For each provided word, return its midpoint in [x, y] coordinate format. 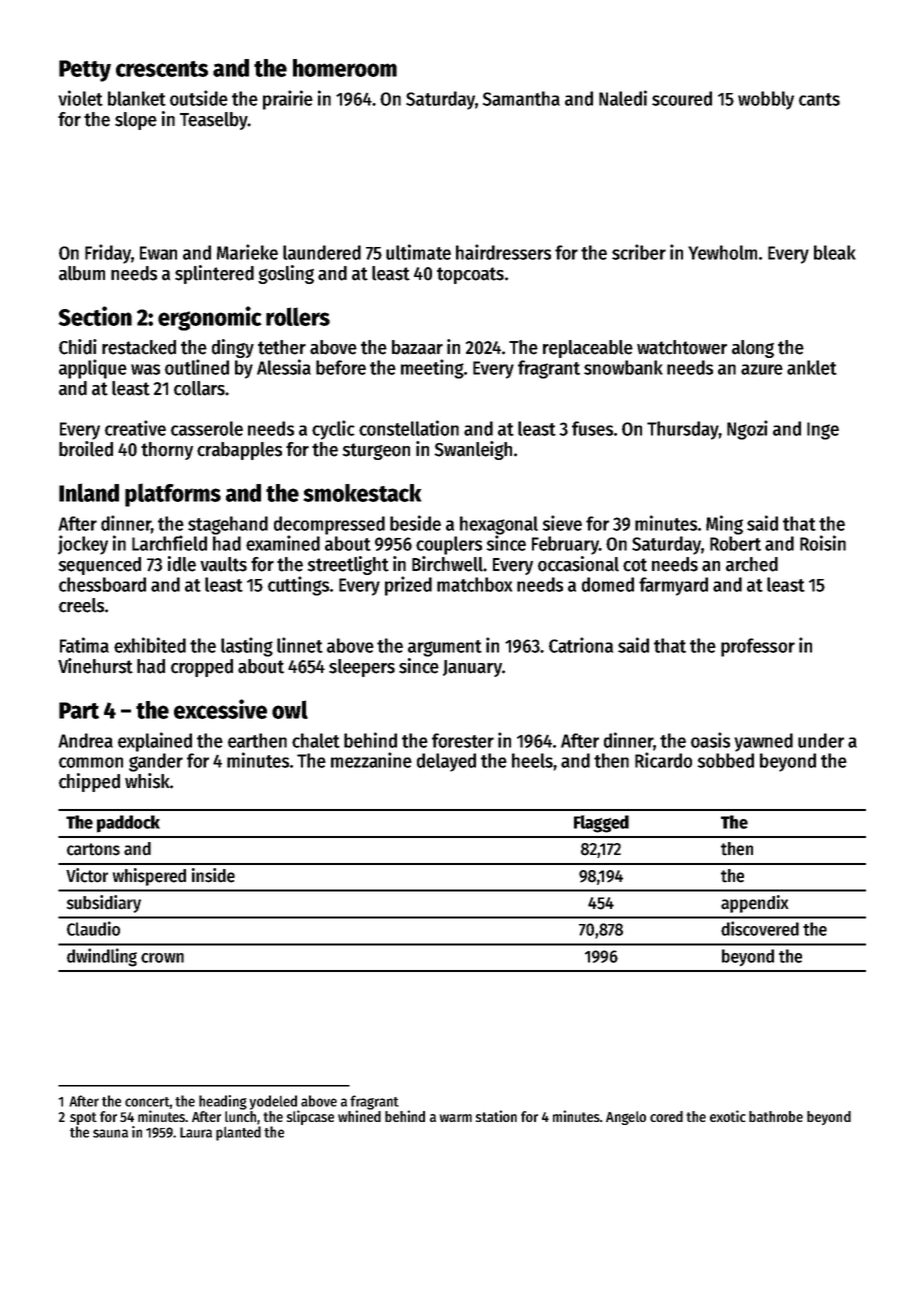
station [496, 1116]
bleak [835, 252]
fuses [592, 428]
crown [162, 958]
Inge [823, 431]
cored [666, 1116]
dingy [233, 348]
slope [136, 121]
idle [182, 564]
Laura [196, 1132]
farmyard [673, 586]
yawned [763, 742]
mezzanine [371, 760]
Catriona [581, 645]
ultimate [418, 252]
